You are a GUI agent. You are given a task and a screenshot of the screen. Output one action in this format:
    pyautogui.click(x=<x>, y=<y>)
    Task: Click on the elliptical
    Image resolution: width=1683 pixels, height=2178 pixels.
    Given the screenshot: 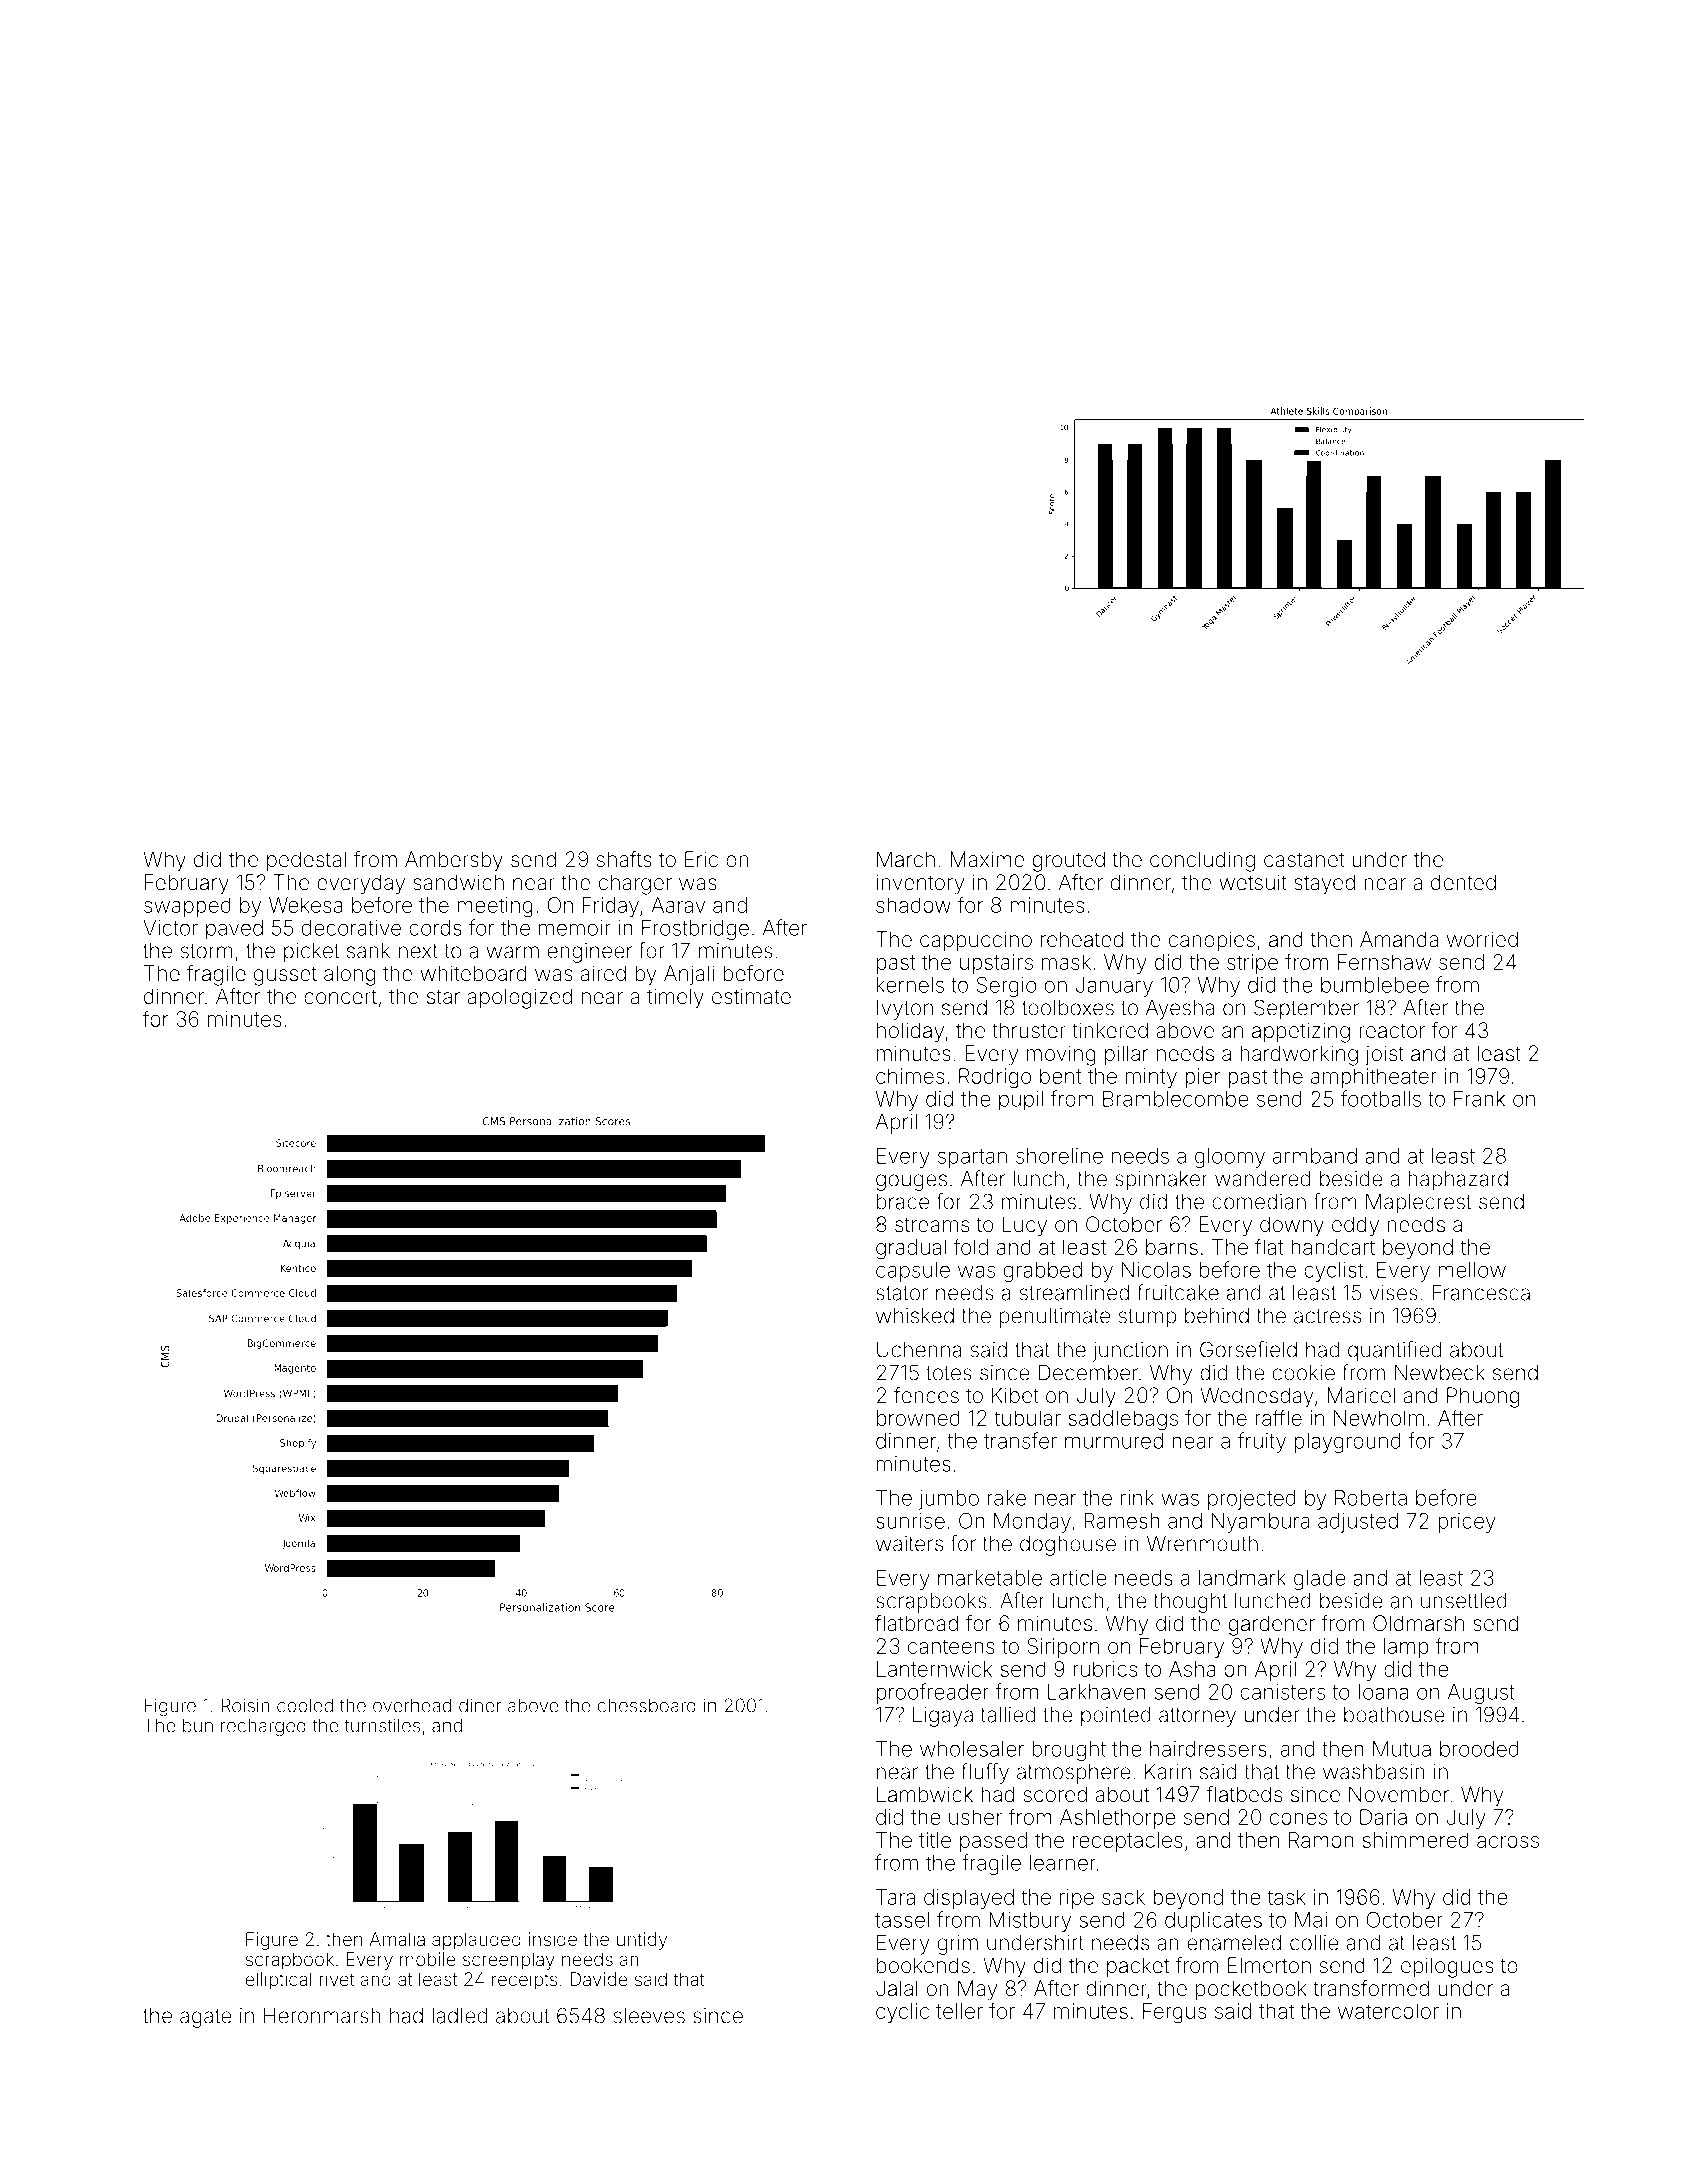 What is the action you would take?
    pyautogui.click(x=278, y=1981)
